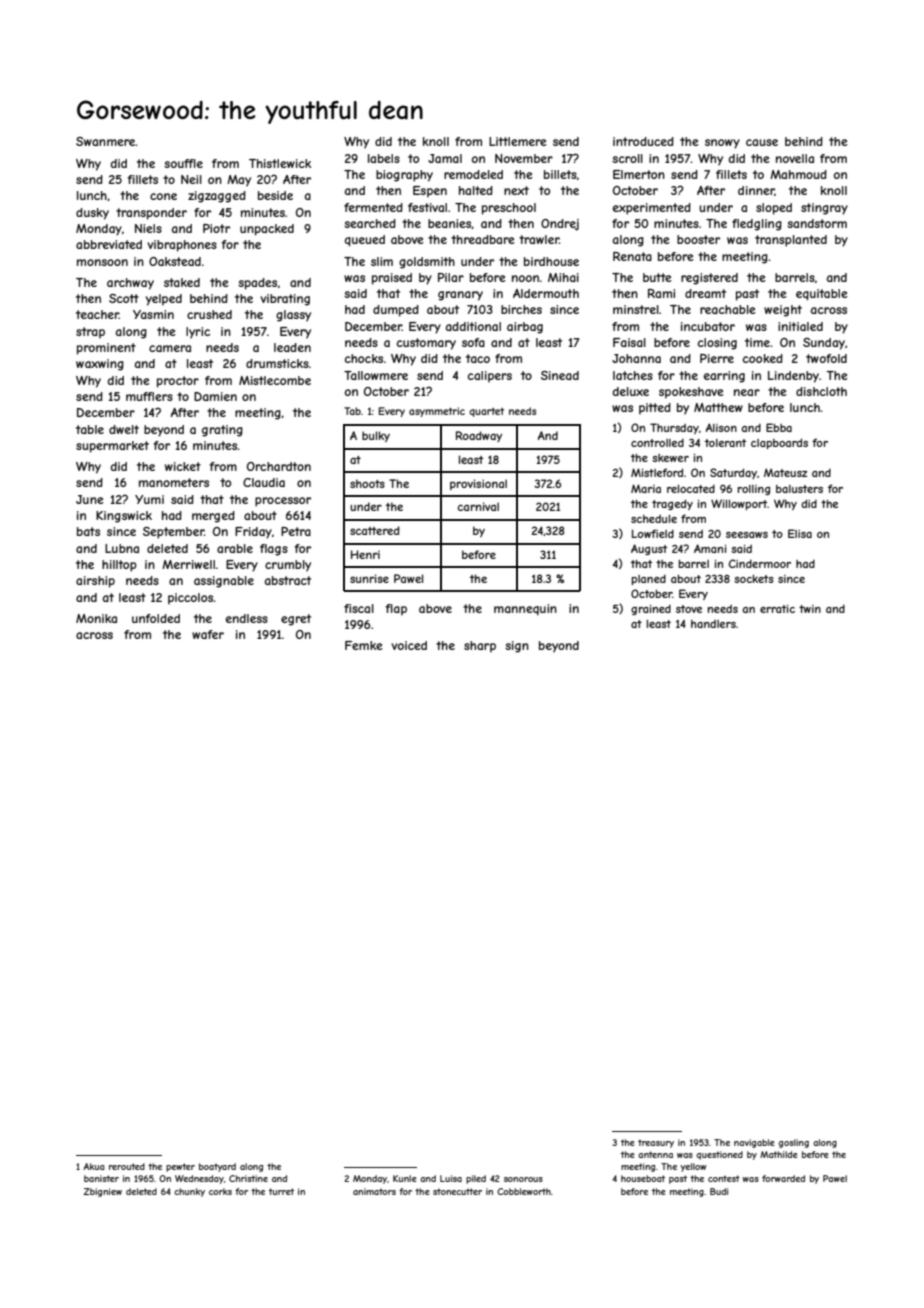 Image resolution: width=924 pixels, height=1308 pixels. What do you see at coordinates (180, 1167) in the screenshot?
I see `pewter` at bounding box center [180, 1167].
